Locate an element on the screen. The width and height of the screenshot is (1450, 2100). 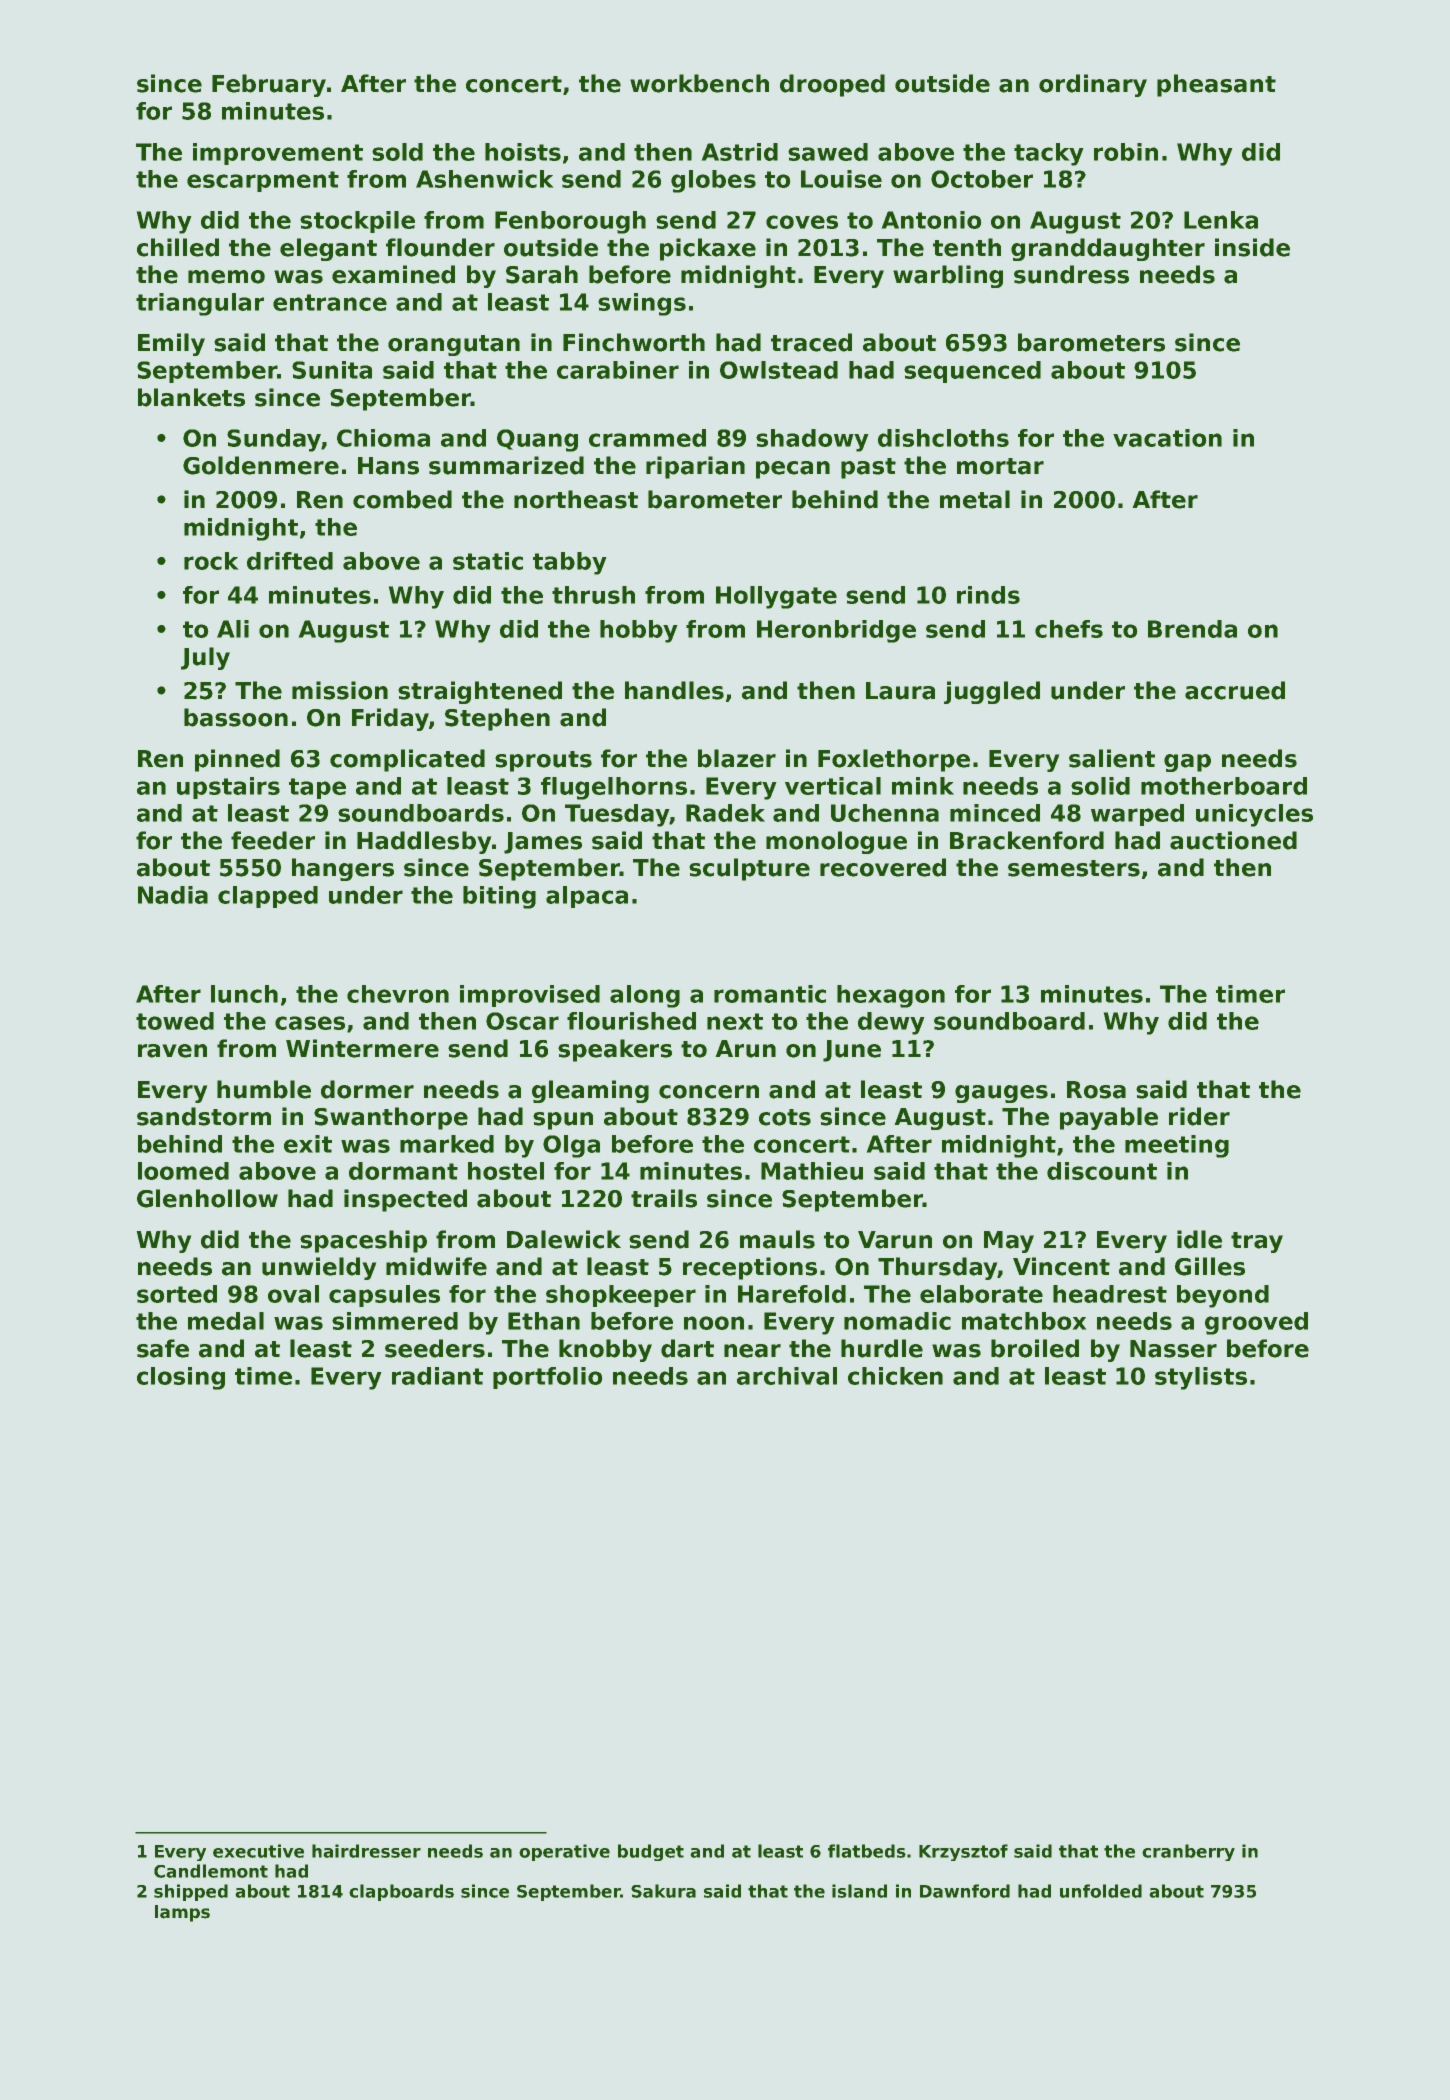
ordinary is located at coordinates (1093, 85).
